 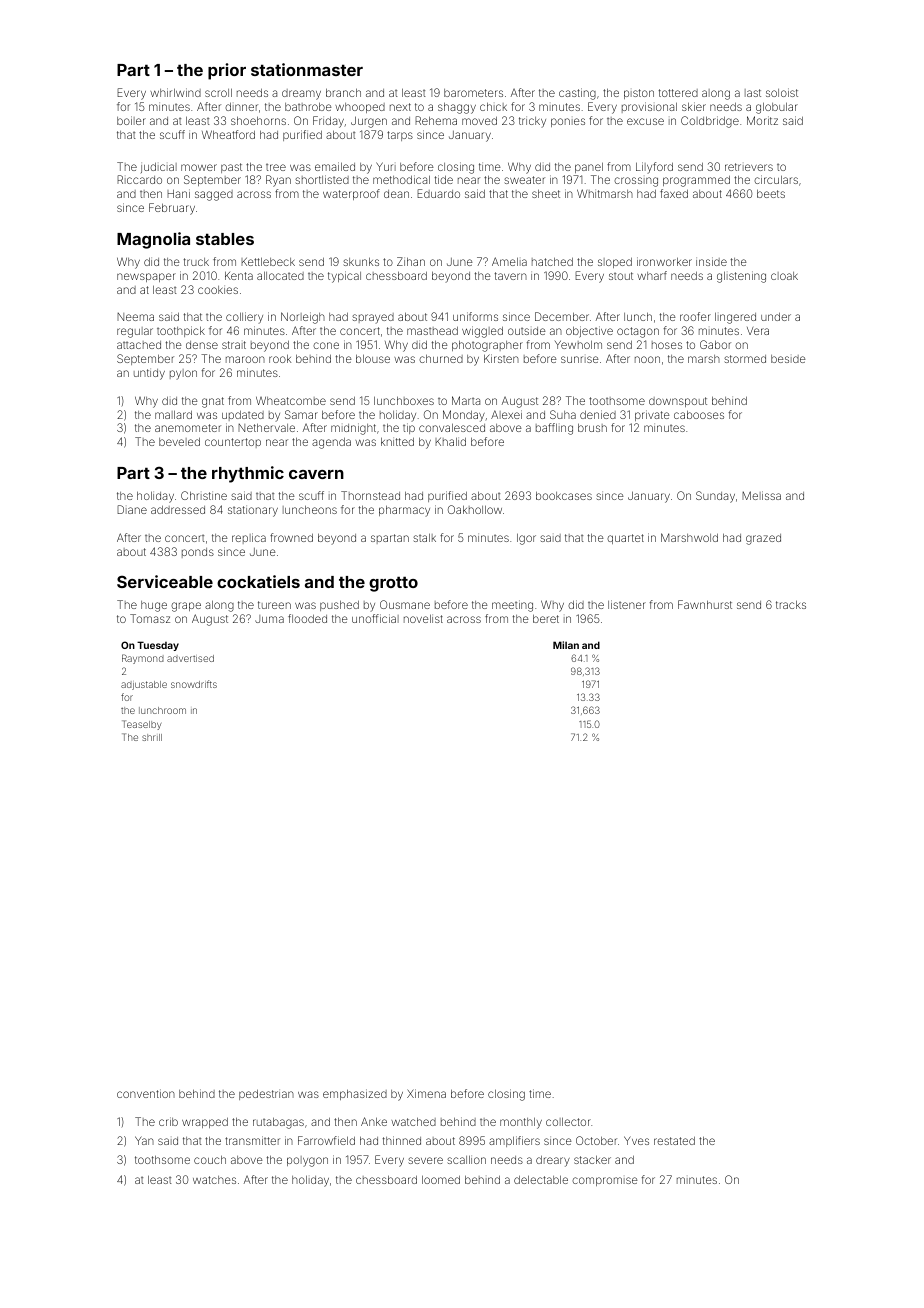 I want to click on baffling, so click(x=554, y=429).
